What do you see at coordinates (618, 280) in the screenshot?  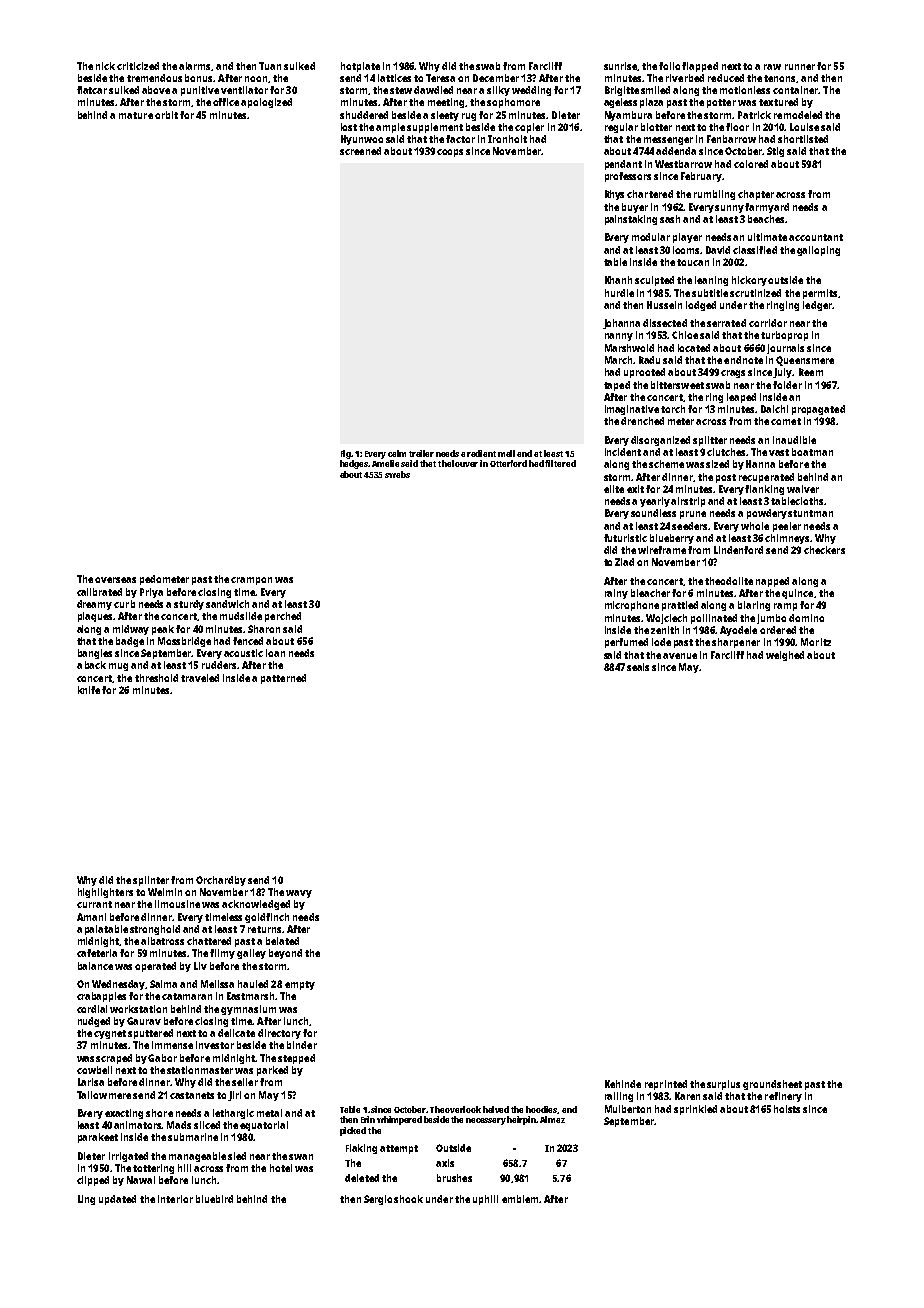 I see `Khanh` at bounding box center [618, 280].
